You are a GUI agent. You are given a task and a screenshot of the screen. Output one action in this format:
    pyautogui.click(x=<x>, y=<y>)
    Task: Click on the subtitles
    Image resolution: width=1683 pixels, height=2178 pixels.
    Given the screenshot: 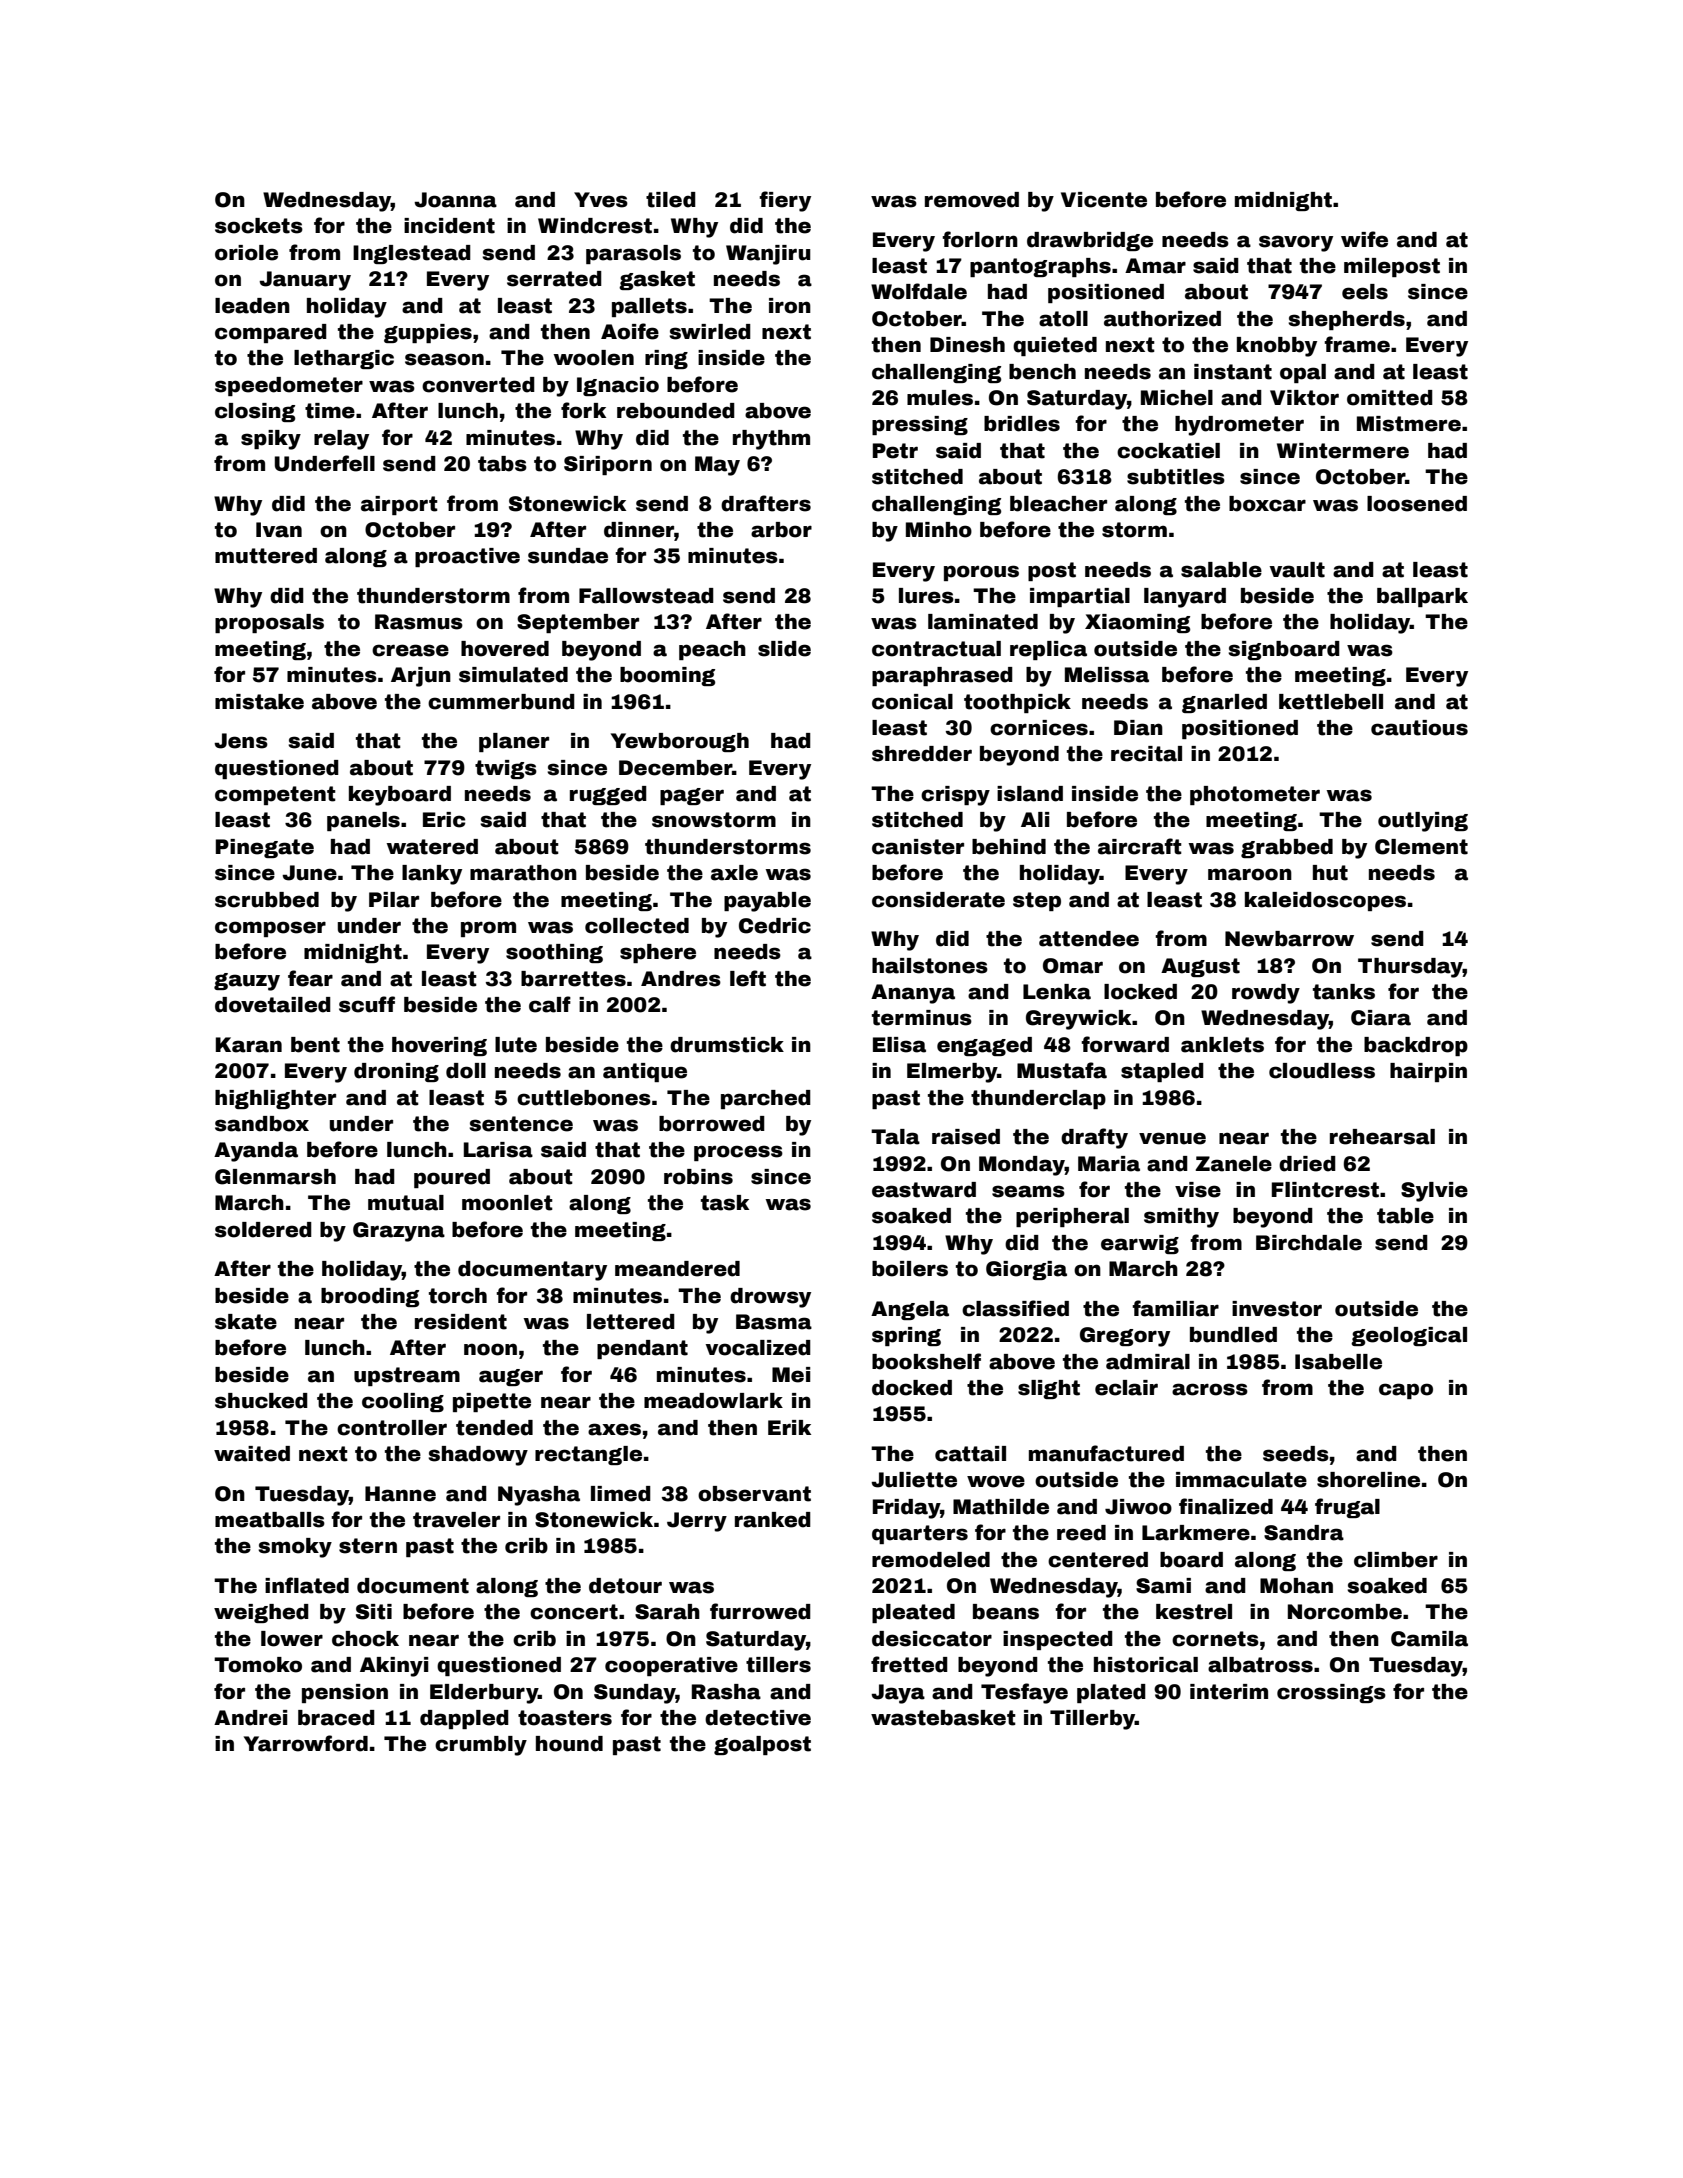 What is the action you would take?
    pyautogui.click(x=1176, y=477)
